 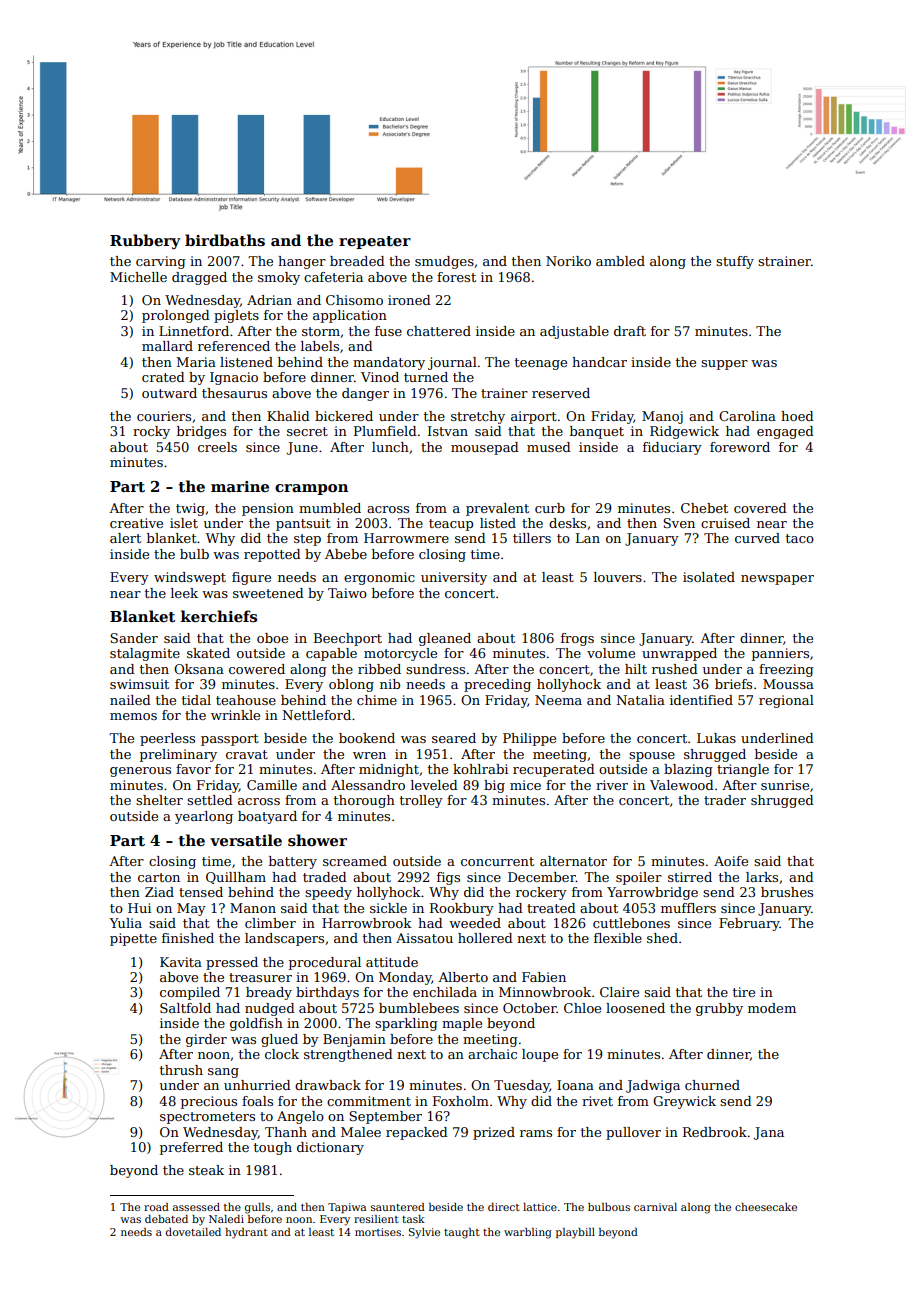 What do you see at coordinates (375, 242) in the screenshot?
I see `repeater` at bounding box center [375, 242].
